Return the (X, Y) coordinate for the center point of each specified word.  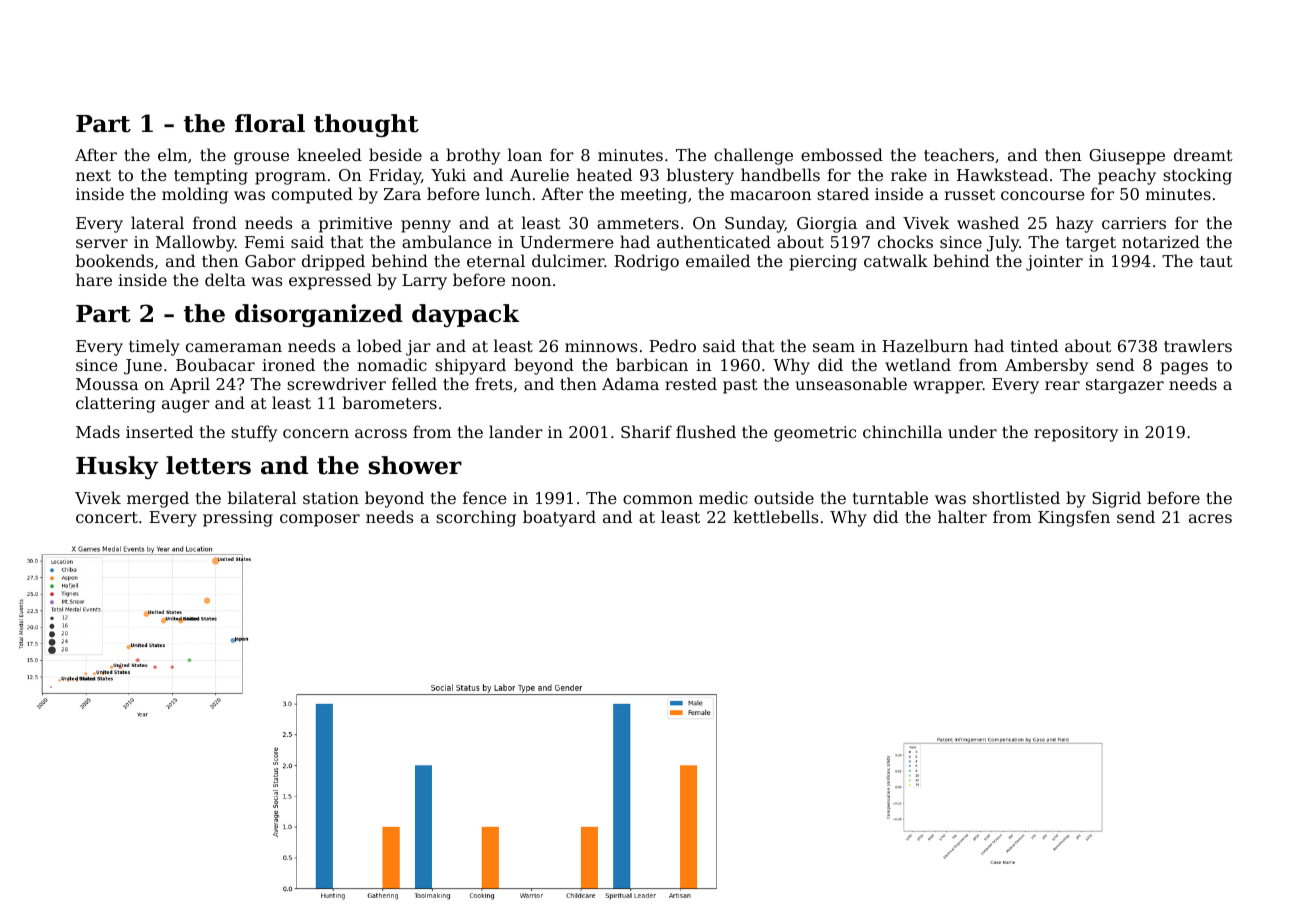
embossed (842, 154)
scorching (476, 518)
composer (320, 520)
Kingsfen (1074, 518)
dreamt (1203, 154)
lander (516, 431)
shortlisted (1016, 497)
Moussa (107, 384)
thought (366, 125)
